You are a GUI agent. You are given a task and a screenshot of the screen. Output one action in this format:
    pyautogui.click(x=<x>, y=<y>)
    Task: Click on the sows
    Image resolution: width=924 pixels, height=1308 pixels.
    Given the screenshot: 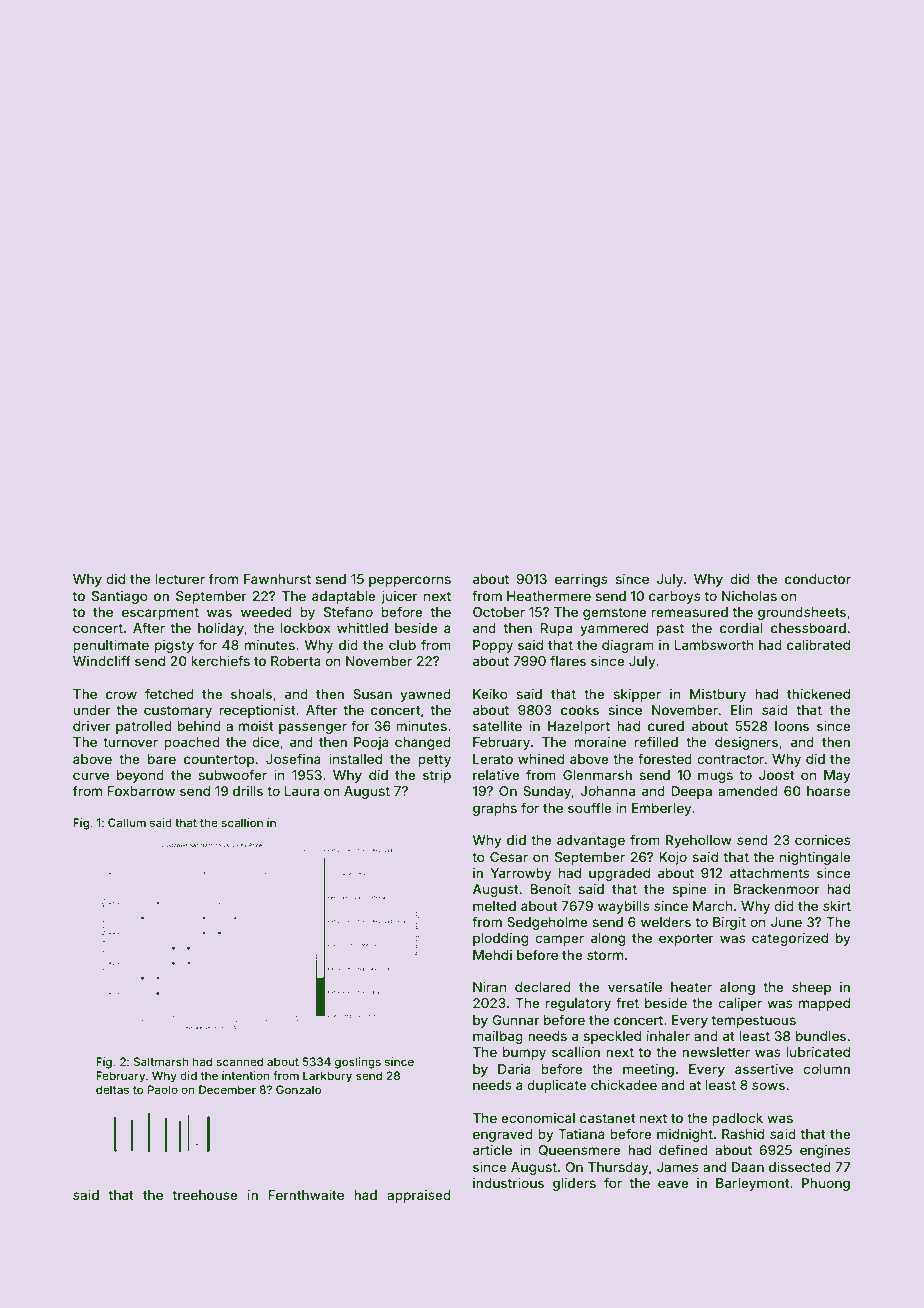 What is the action you would take?
    pyautogui.click(x=768, y=1086)
